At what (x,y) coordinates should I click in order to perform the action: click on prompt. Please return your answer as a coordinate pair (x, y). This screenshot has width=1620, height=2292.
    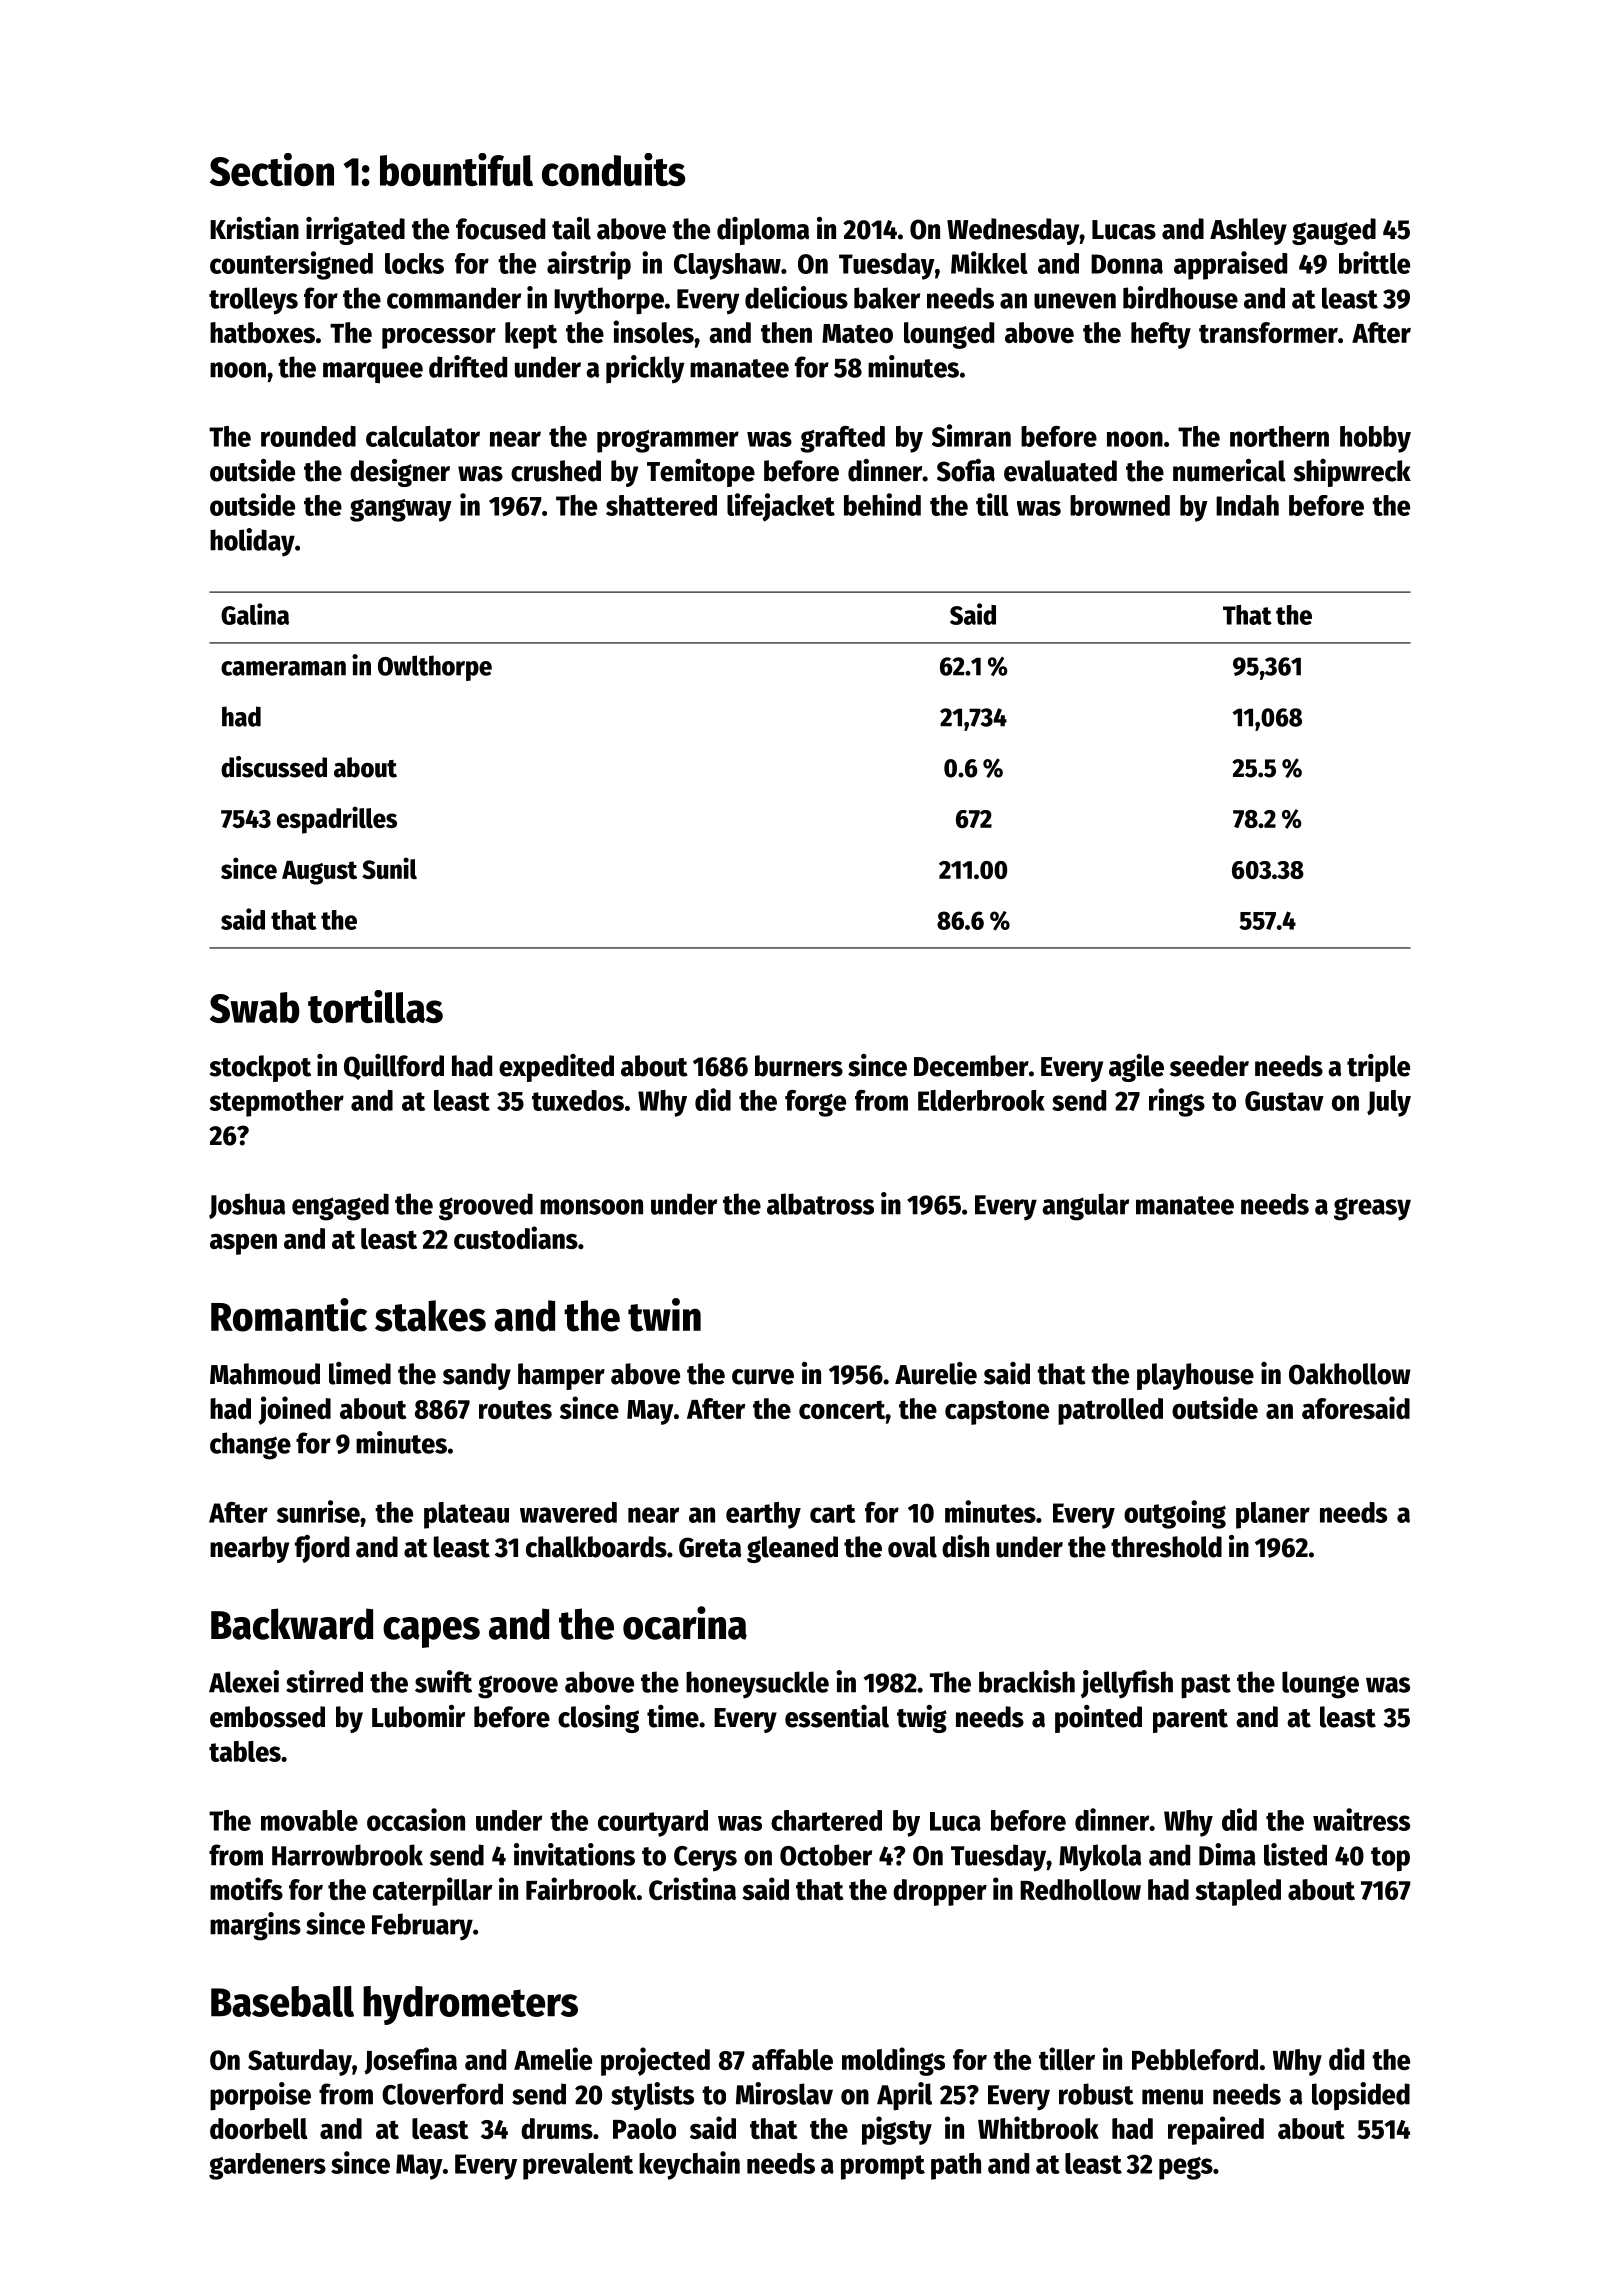
    Looking at the image, I should click on (883, 2167).
